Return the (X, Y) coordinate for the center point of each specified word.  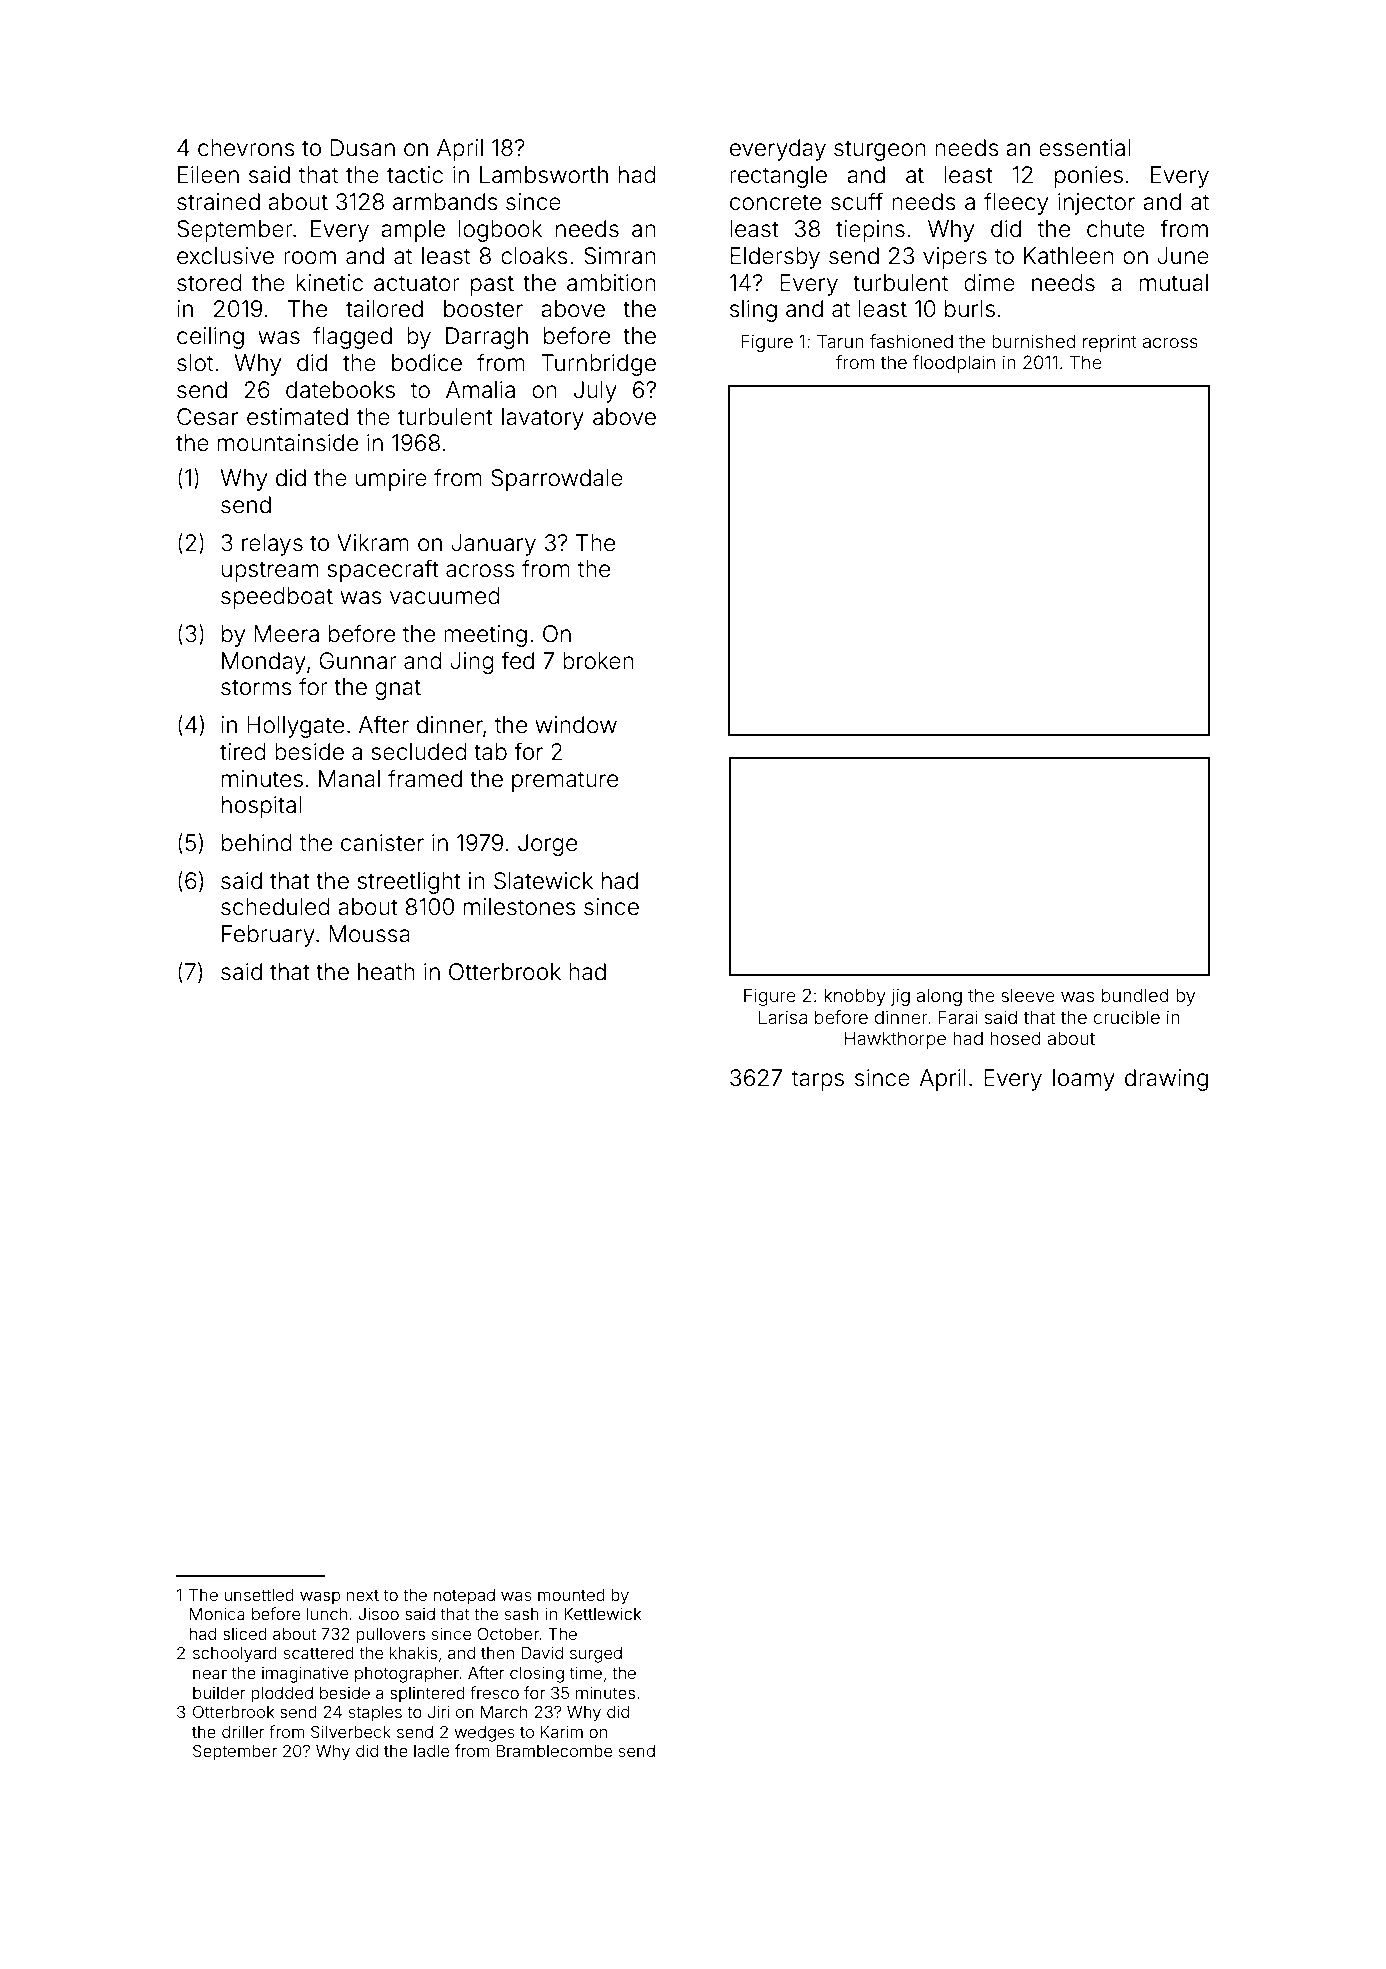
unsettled (259, 1595)
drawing (1166, 1080)
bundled (1135, 995)
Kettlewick (602, 1613)
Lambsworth (544, 175)
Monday (264, 663)
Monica (217, 1613)
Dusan (363, 148)
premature (565, 781)
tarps (818, 1080)
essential (1084, 148)
